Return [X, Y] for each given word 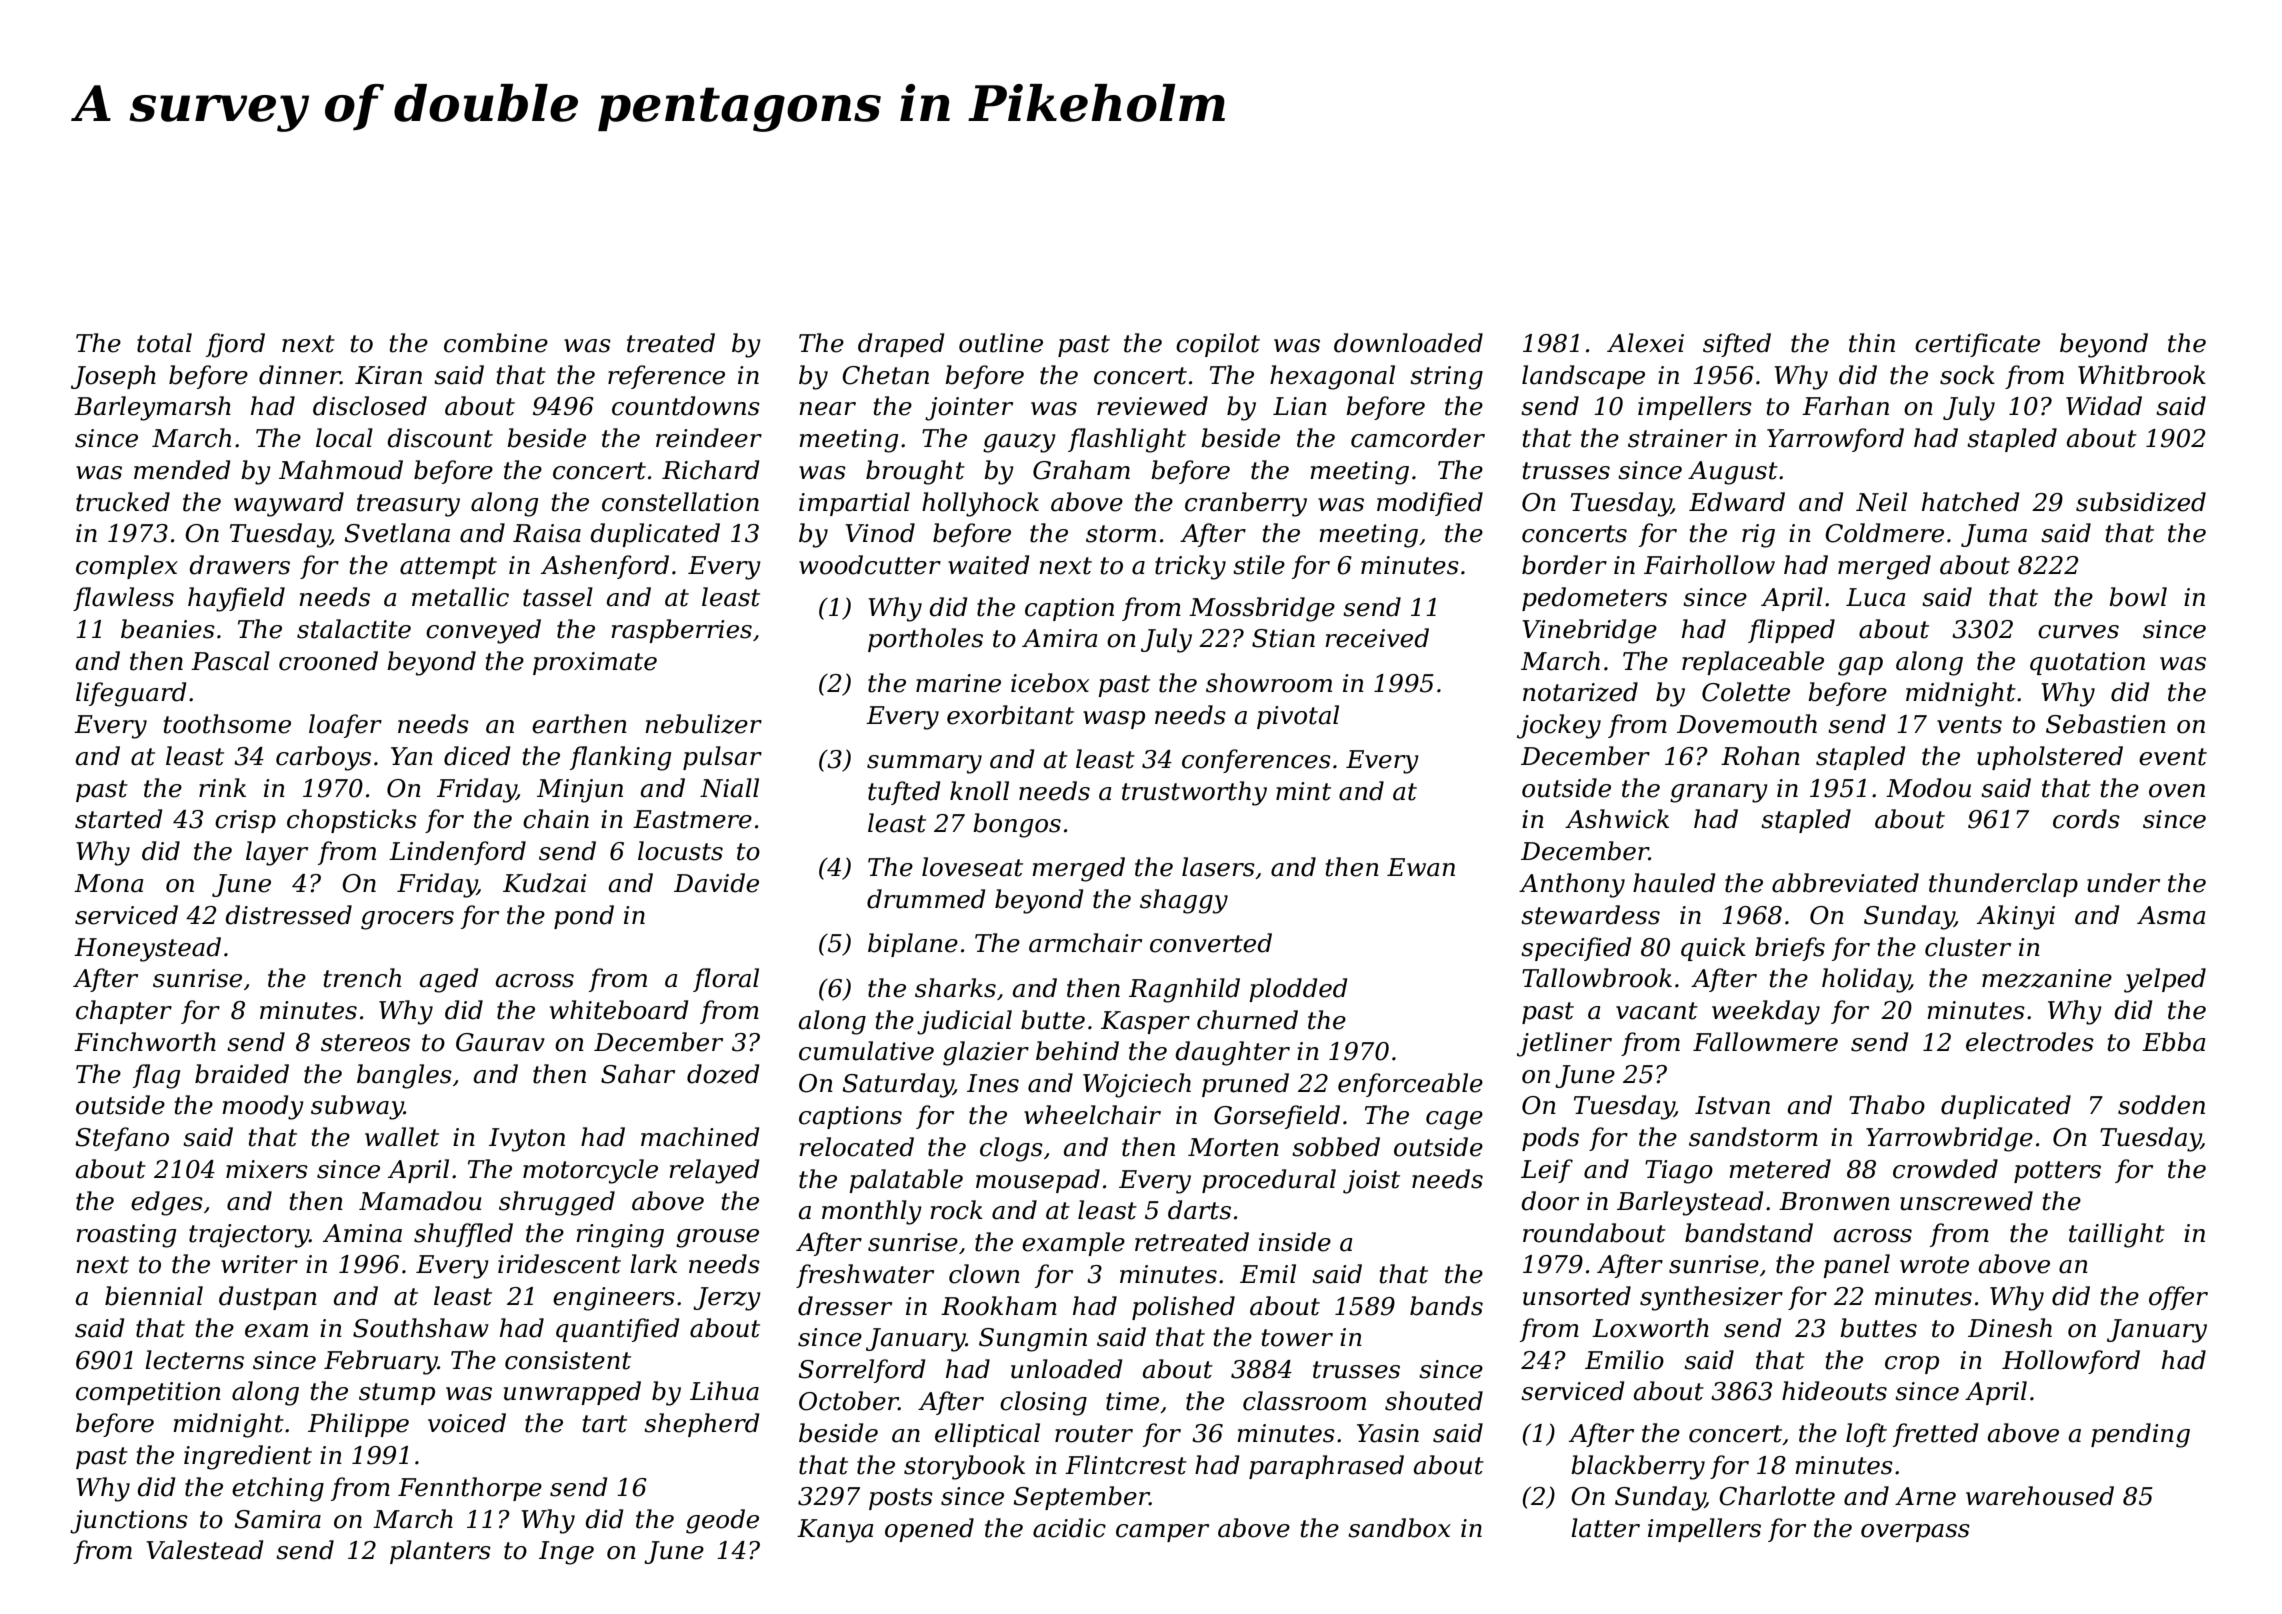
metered [1780, 1169]
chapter [124, 1012]
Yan [412, 756]
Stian [1283, 638]
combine [496, 343]
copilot [1218, 345]
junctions [129, 1522]
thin [1872, 343]
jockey [1559, 726]
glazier [986, 1053]
